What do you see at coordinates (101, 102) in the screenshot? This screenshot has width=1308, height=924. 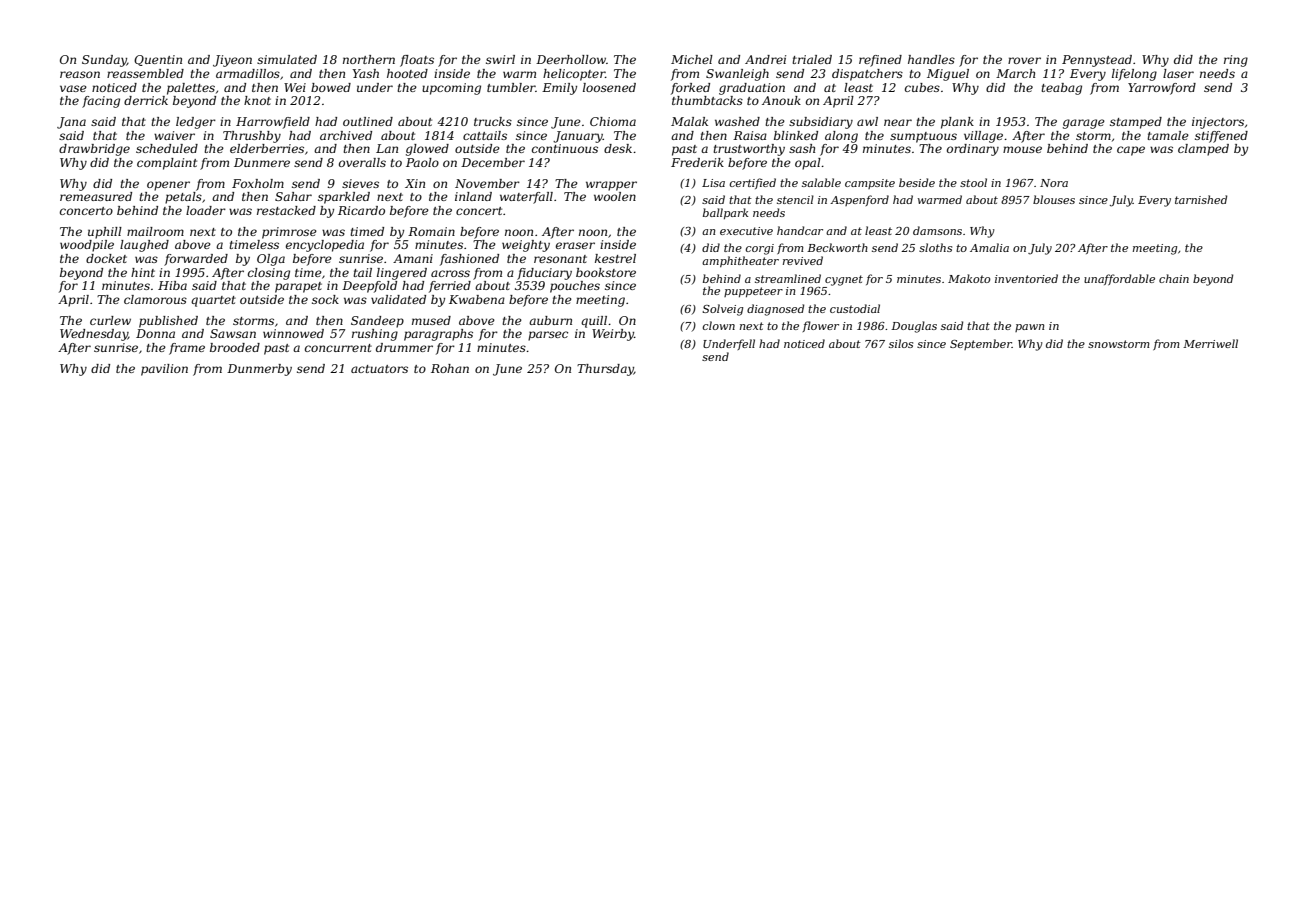 I see `facing` at bounding box center [101, 102].
